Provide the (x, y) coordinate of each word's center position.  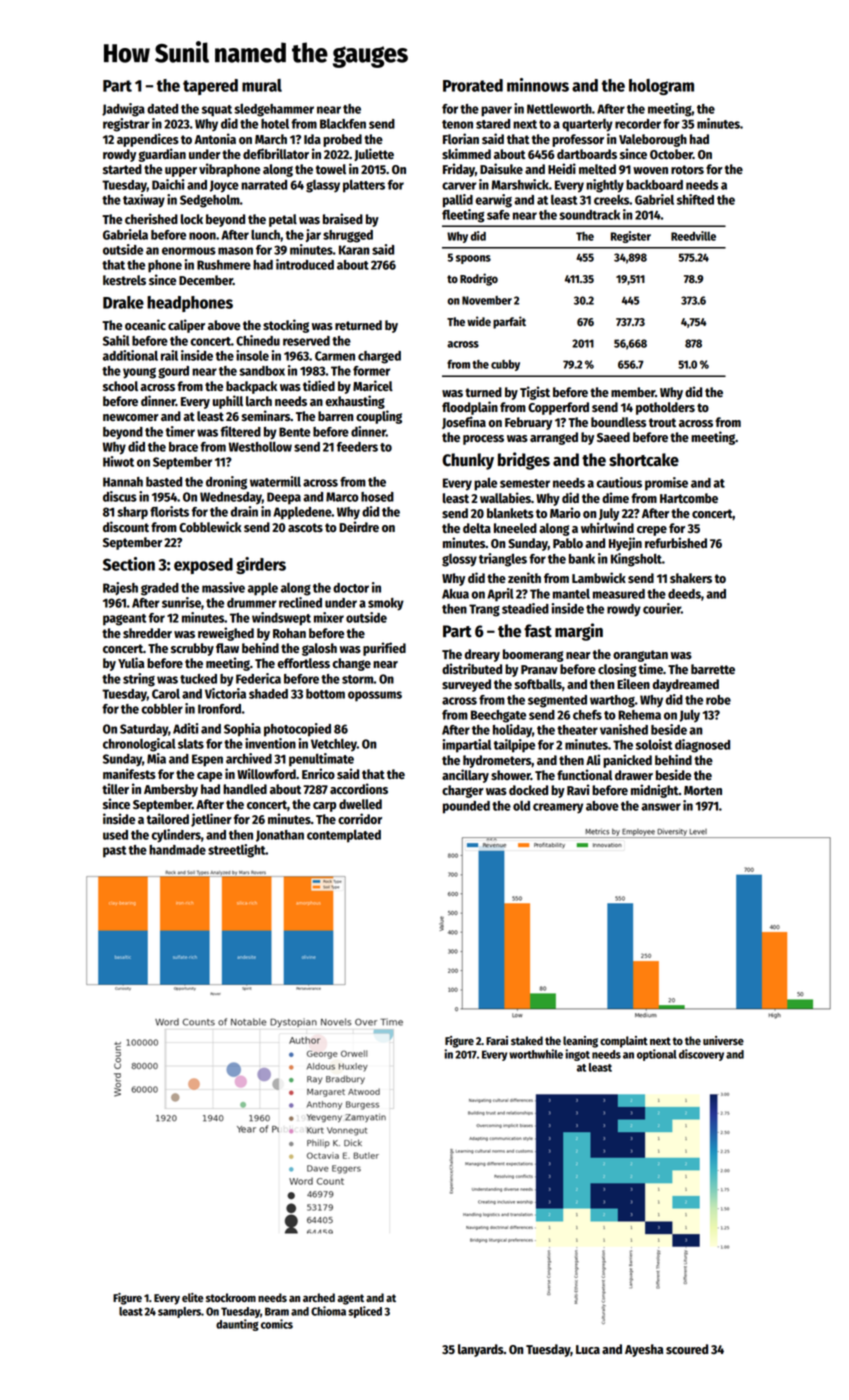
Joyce (224, 186)
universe (723, 1040)
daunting (237, 1325)
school (120, 386)
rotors (687, 169)
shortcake (644, 460)
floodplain (470, 408)
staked (527, 1040)
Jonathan (280, 836)
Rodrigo (479, 279)
